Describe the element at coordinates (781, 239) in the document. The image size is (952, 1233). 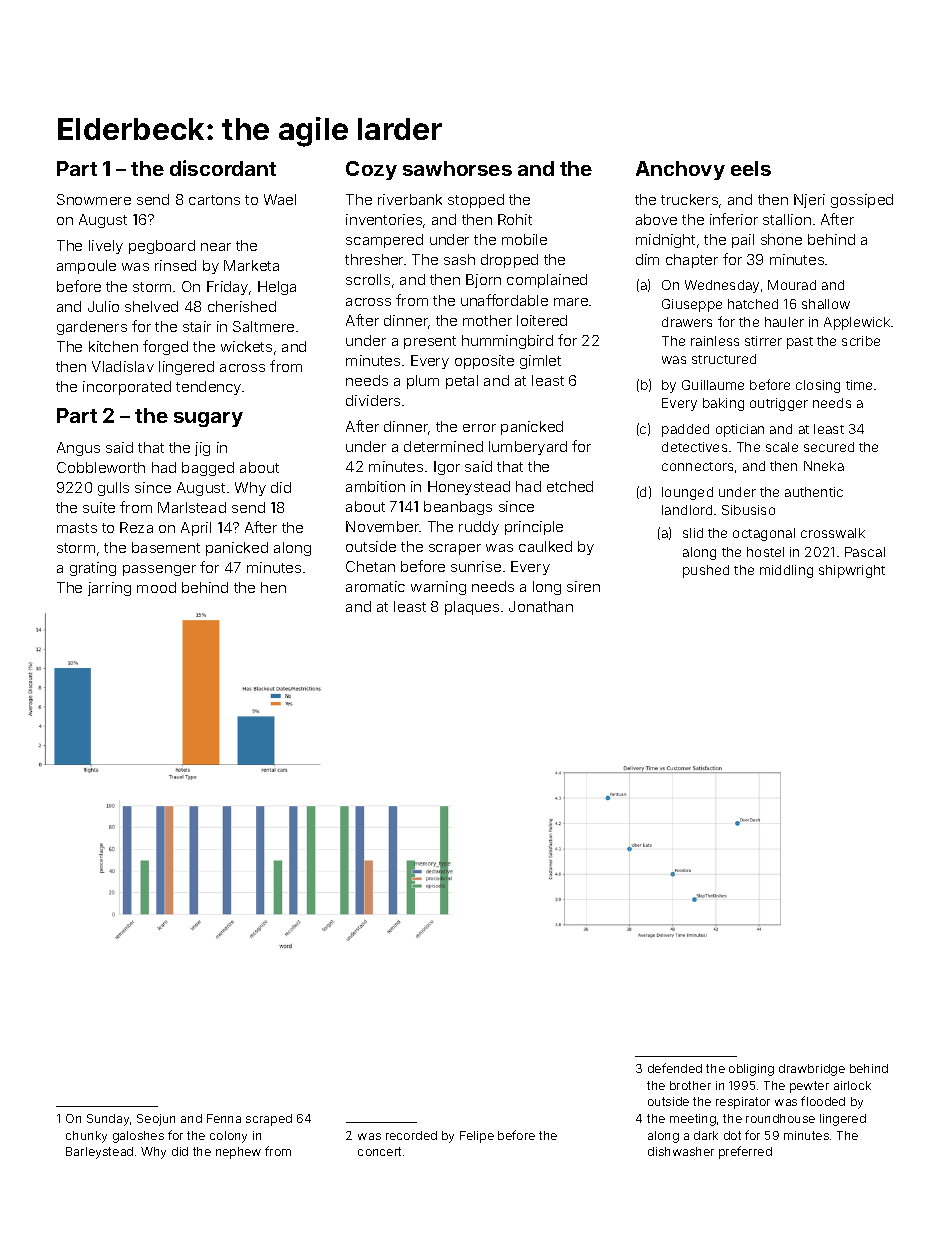
I see `shone` at that location.
